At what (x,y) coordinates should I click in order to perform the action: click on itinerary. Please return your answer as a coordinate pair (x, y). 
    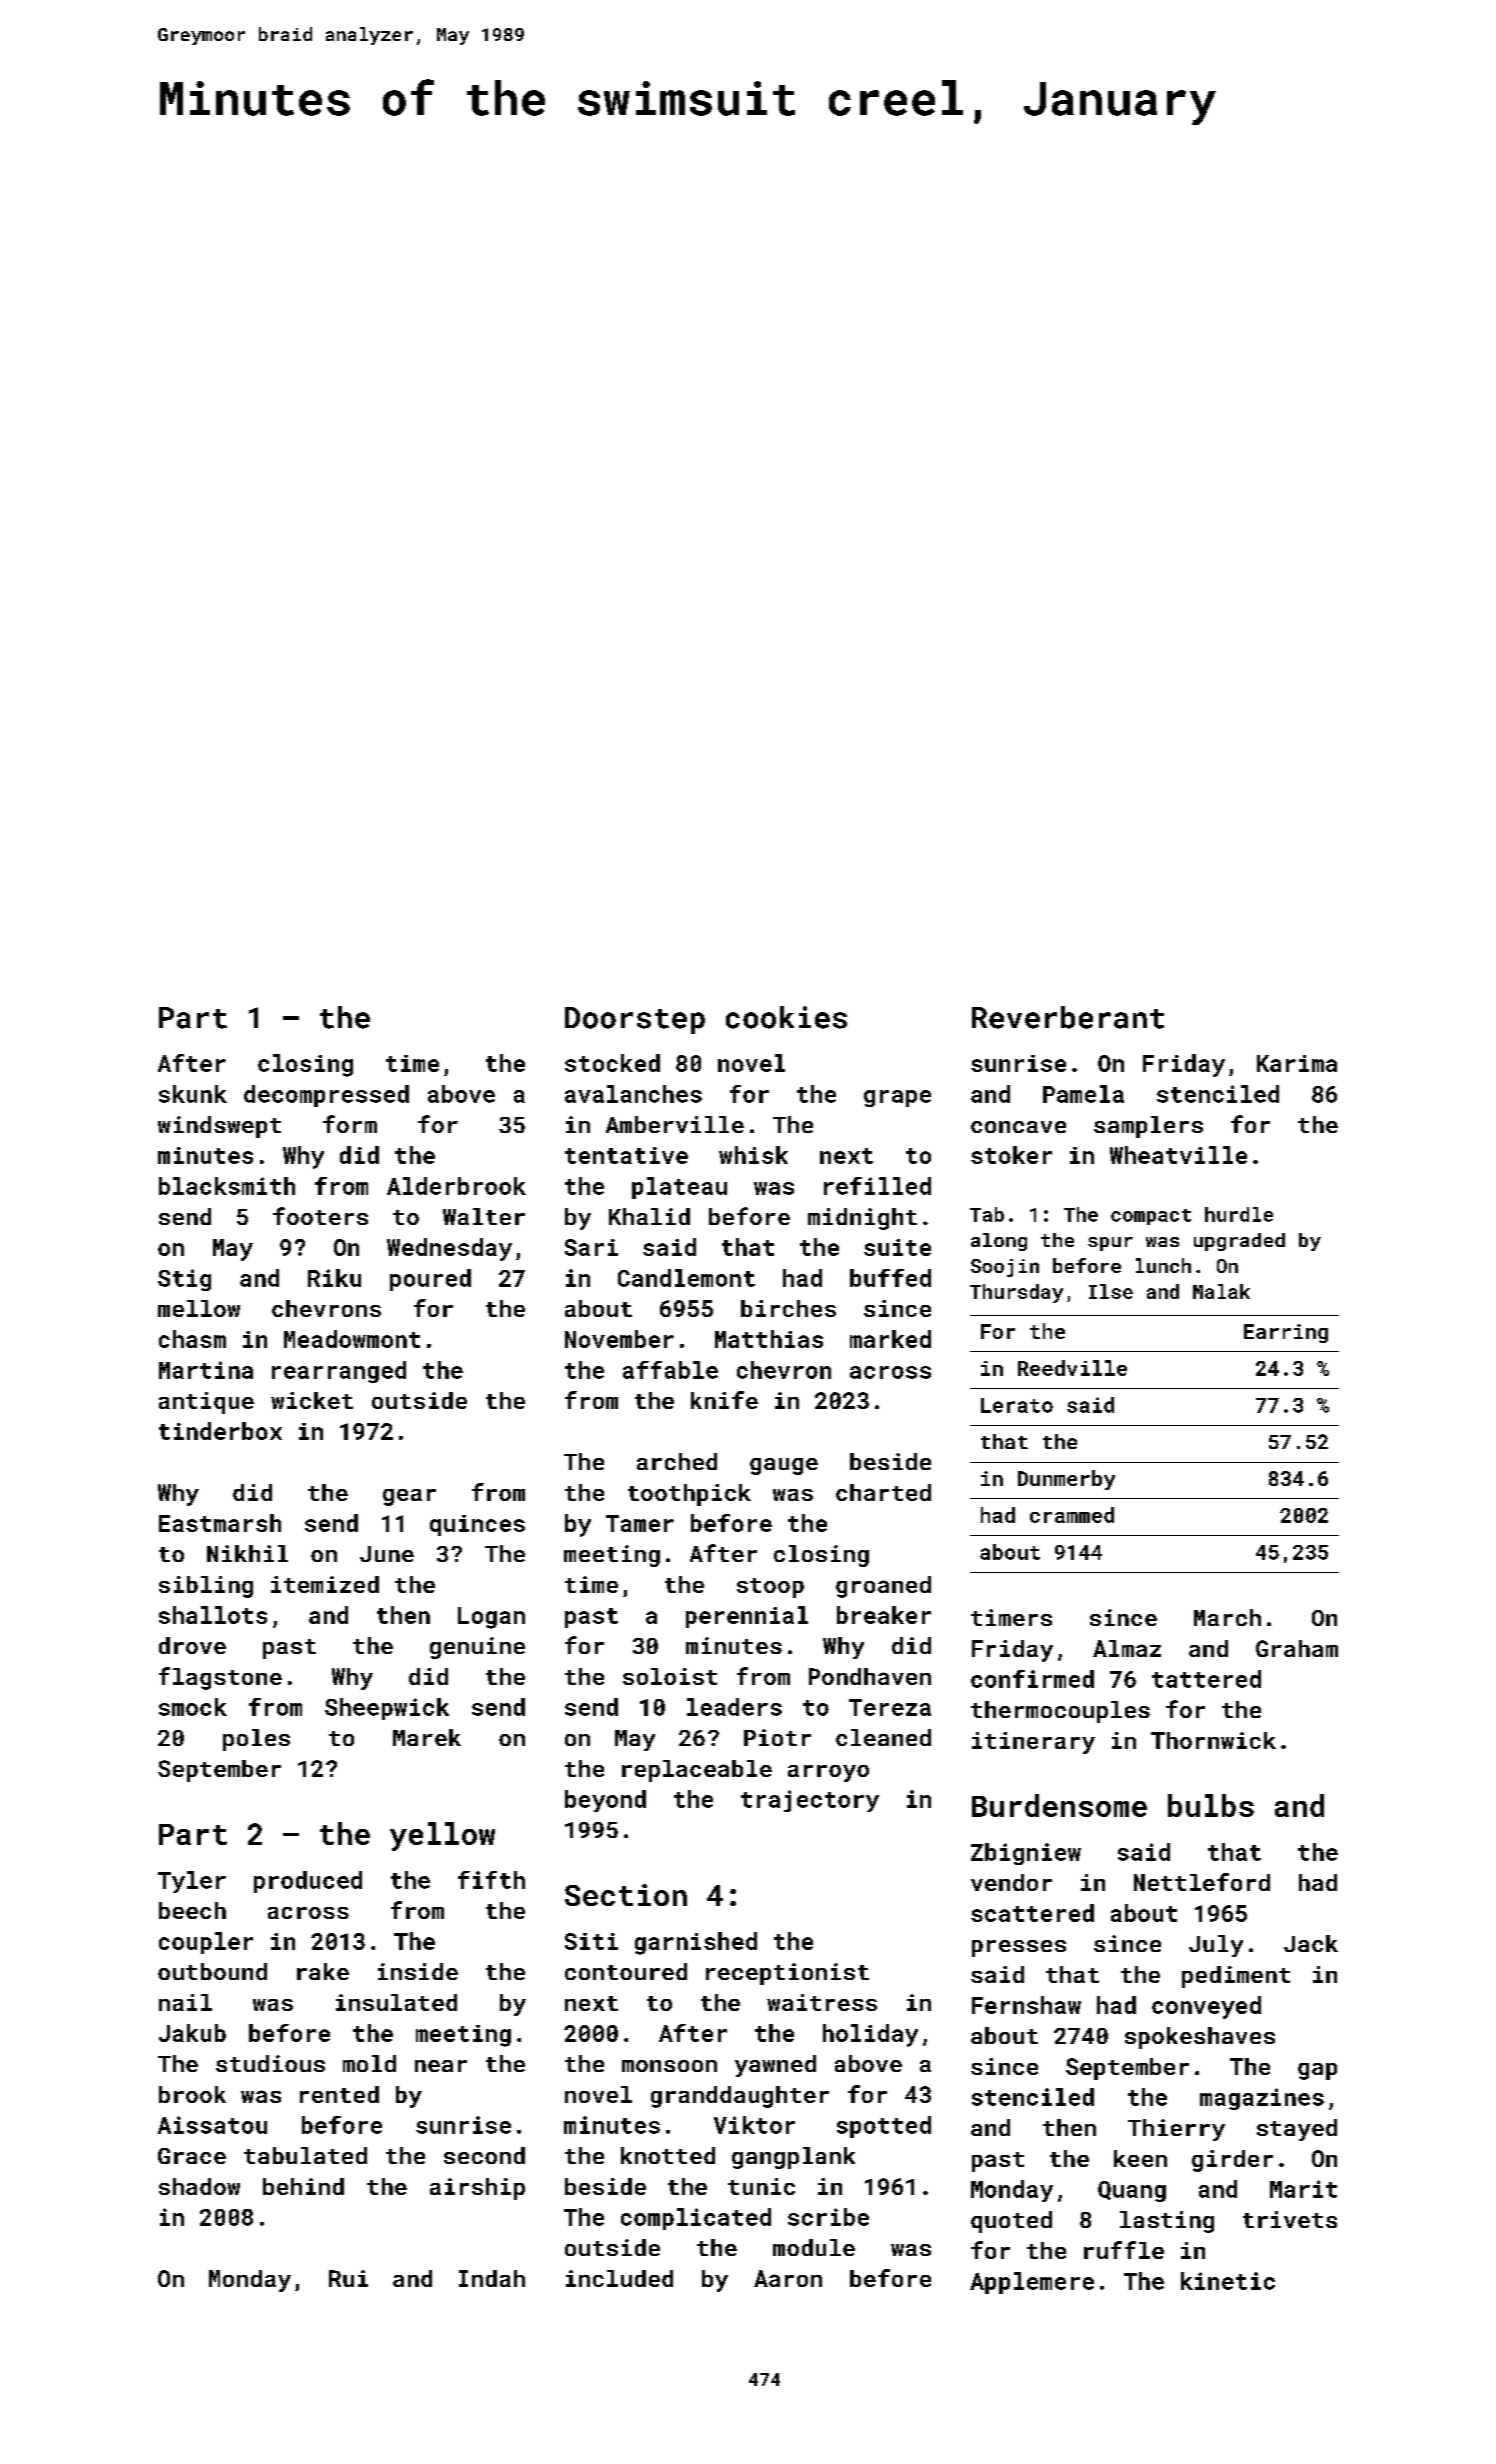
    Looking at the image, I should click on (1033, 1743).
